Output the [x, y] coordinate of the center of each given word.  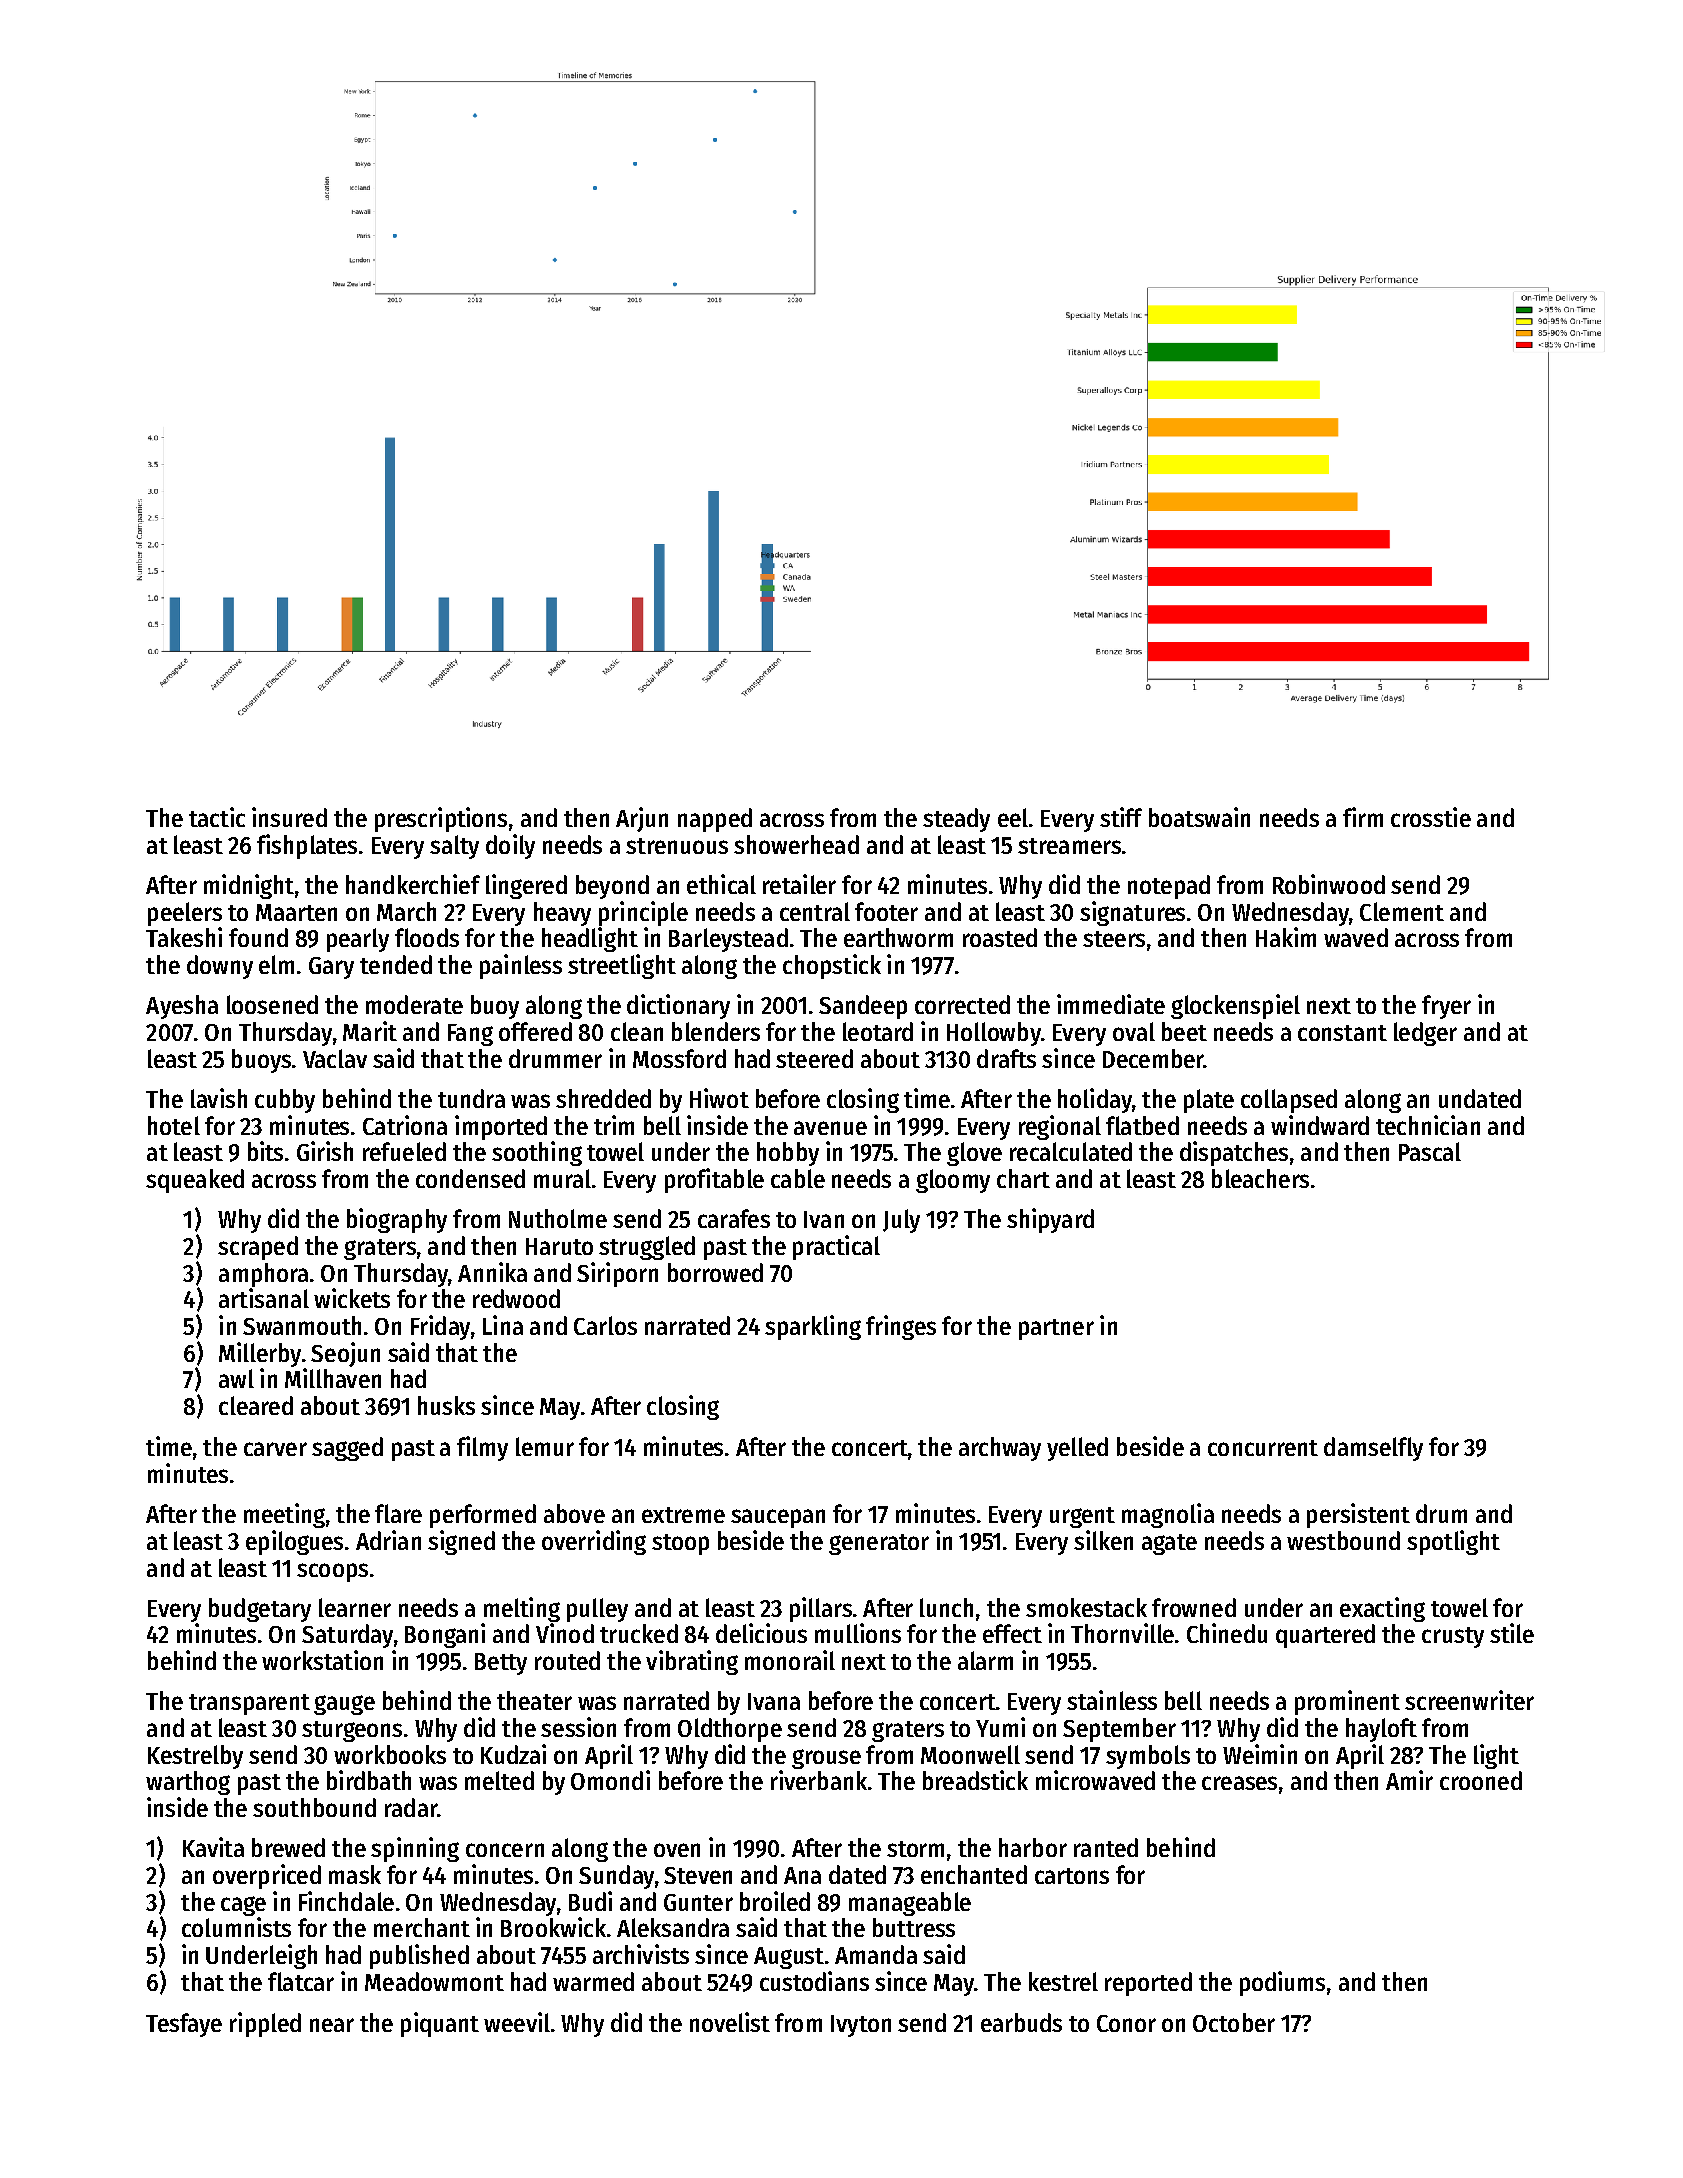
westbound [1343, 1540]
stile [1512, 1633]
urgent [1082, 1517]
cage [243, 1906]
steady [956, 820]
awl [236, 1378]
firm [1363, 817]
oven [677, 1850]
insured [289, 817]
